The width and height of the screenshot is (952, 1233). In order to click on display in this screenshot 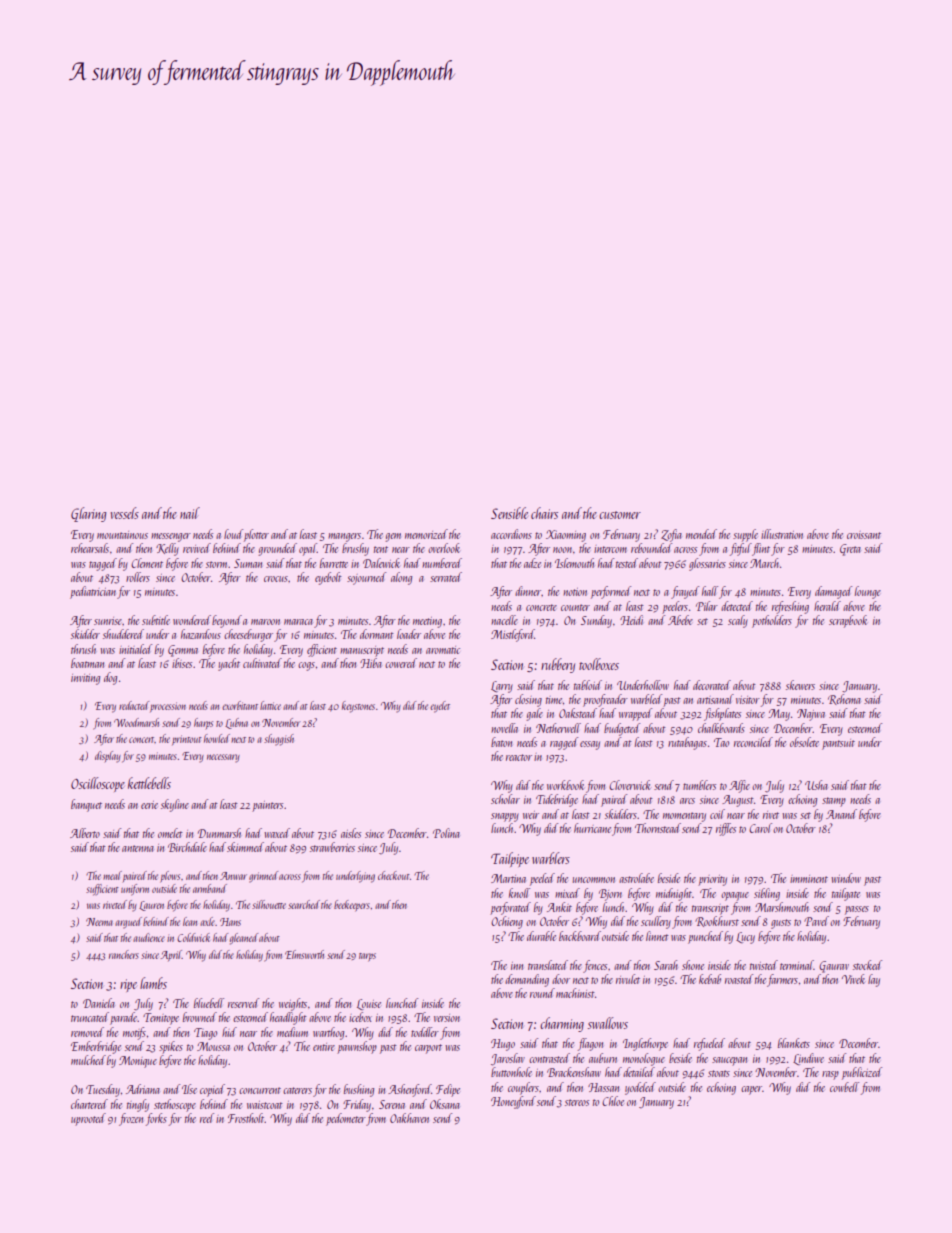, I will do `click(108, 757)`.
